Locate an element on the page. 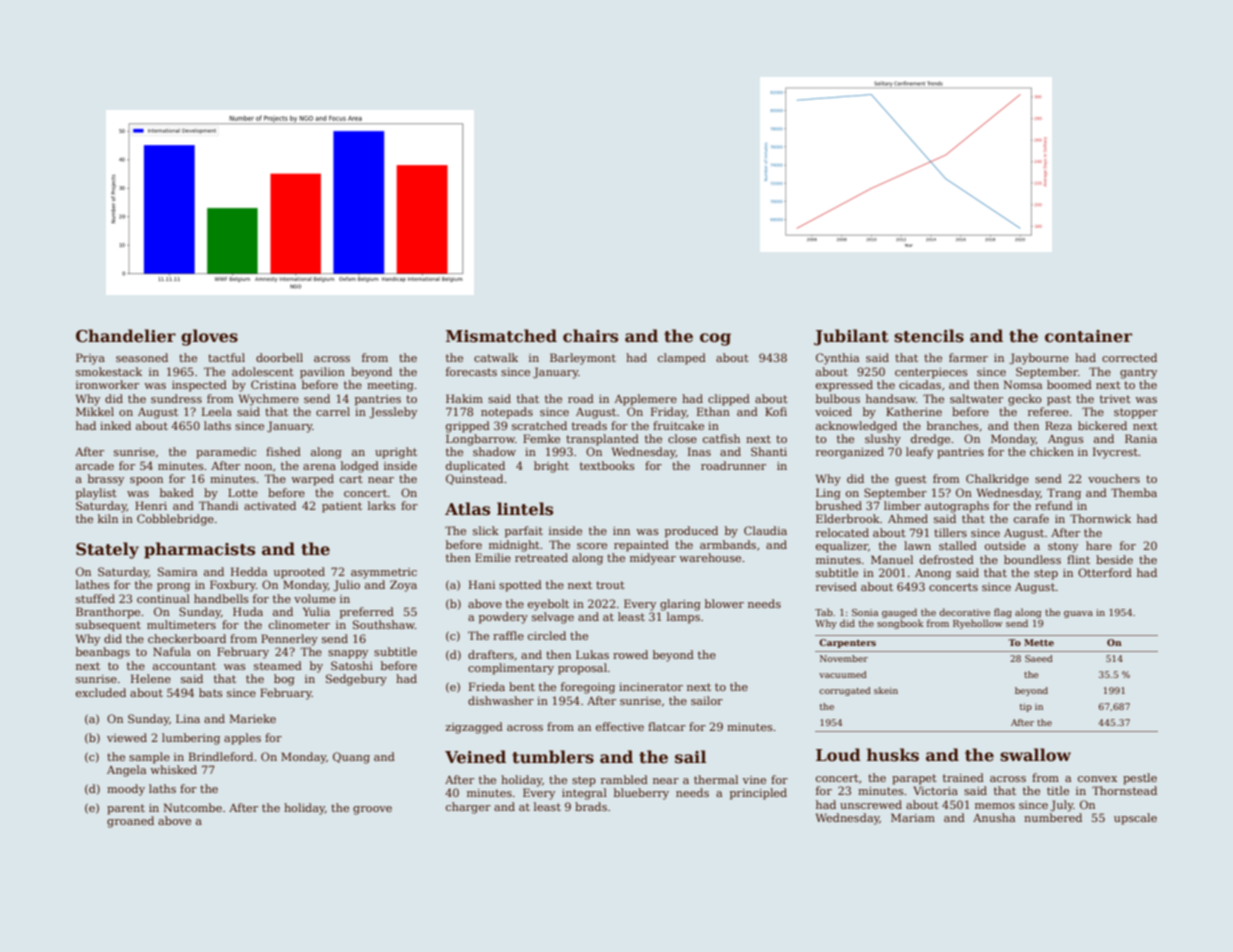 Image resolution: width=1233 pixels, height=952 pixels. Carpenters is located at coordinates (847, 643).
